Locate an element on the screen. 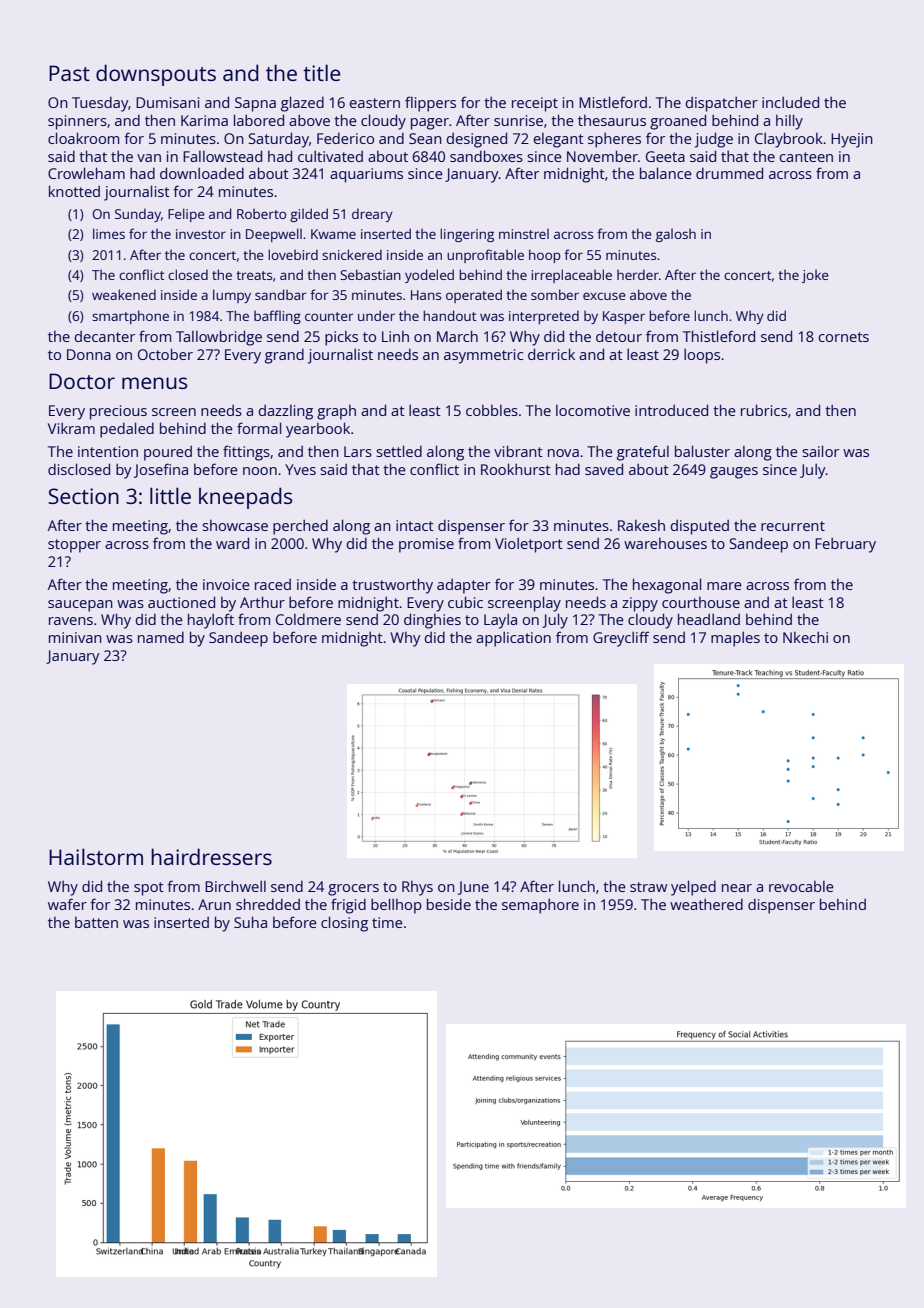 This screenshot has width=924, height=1308. cornets is located at coordinates (843, 337).
